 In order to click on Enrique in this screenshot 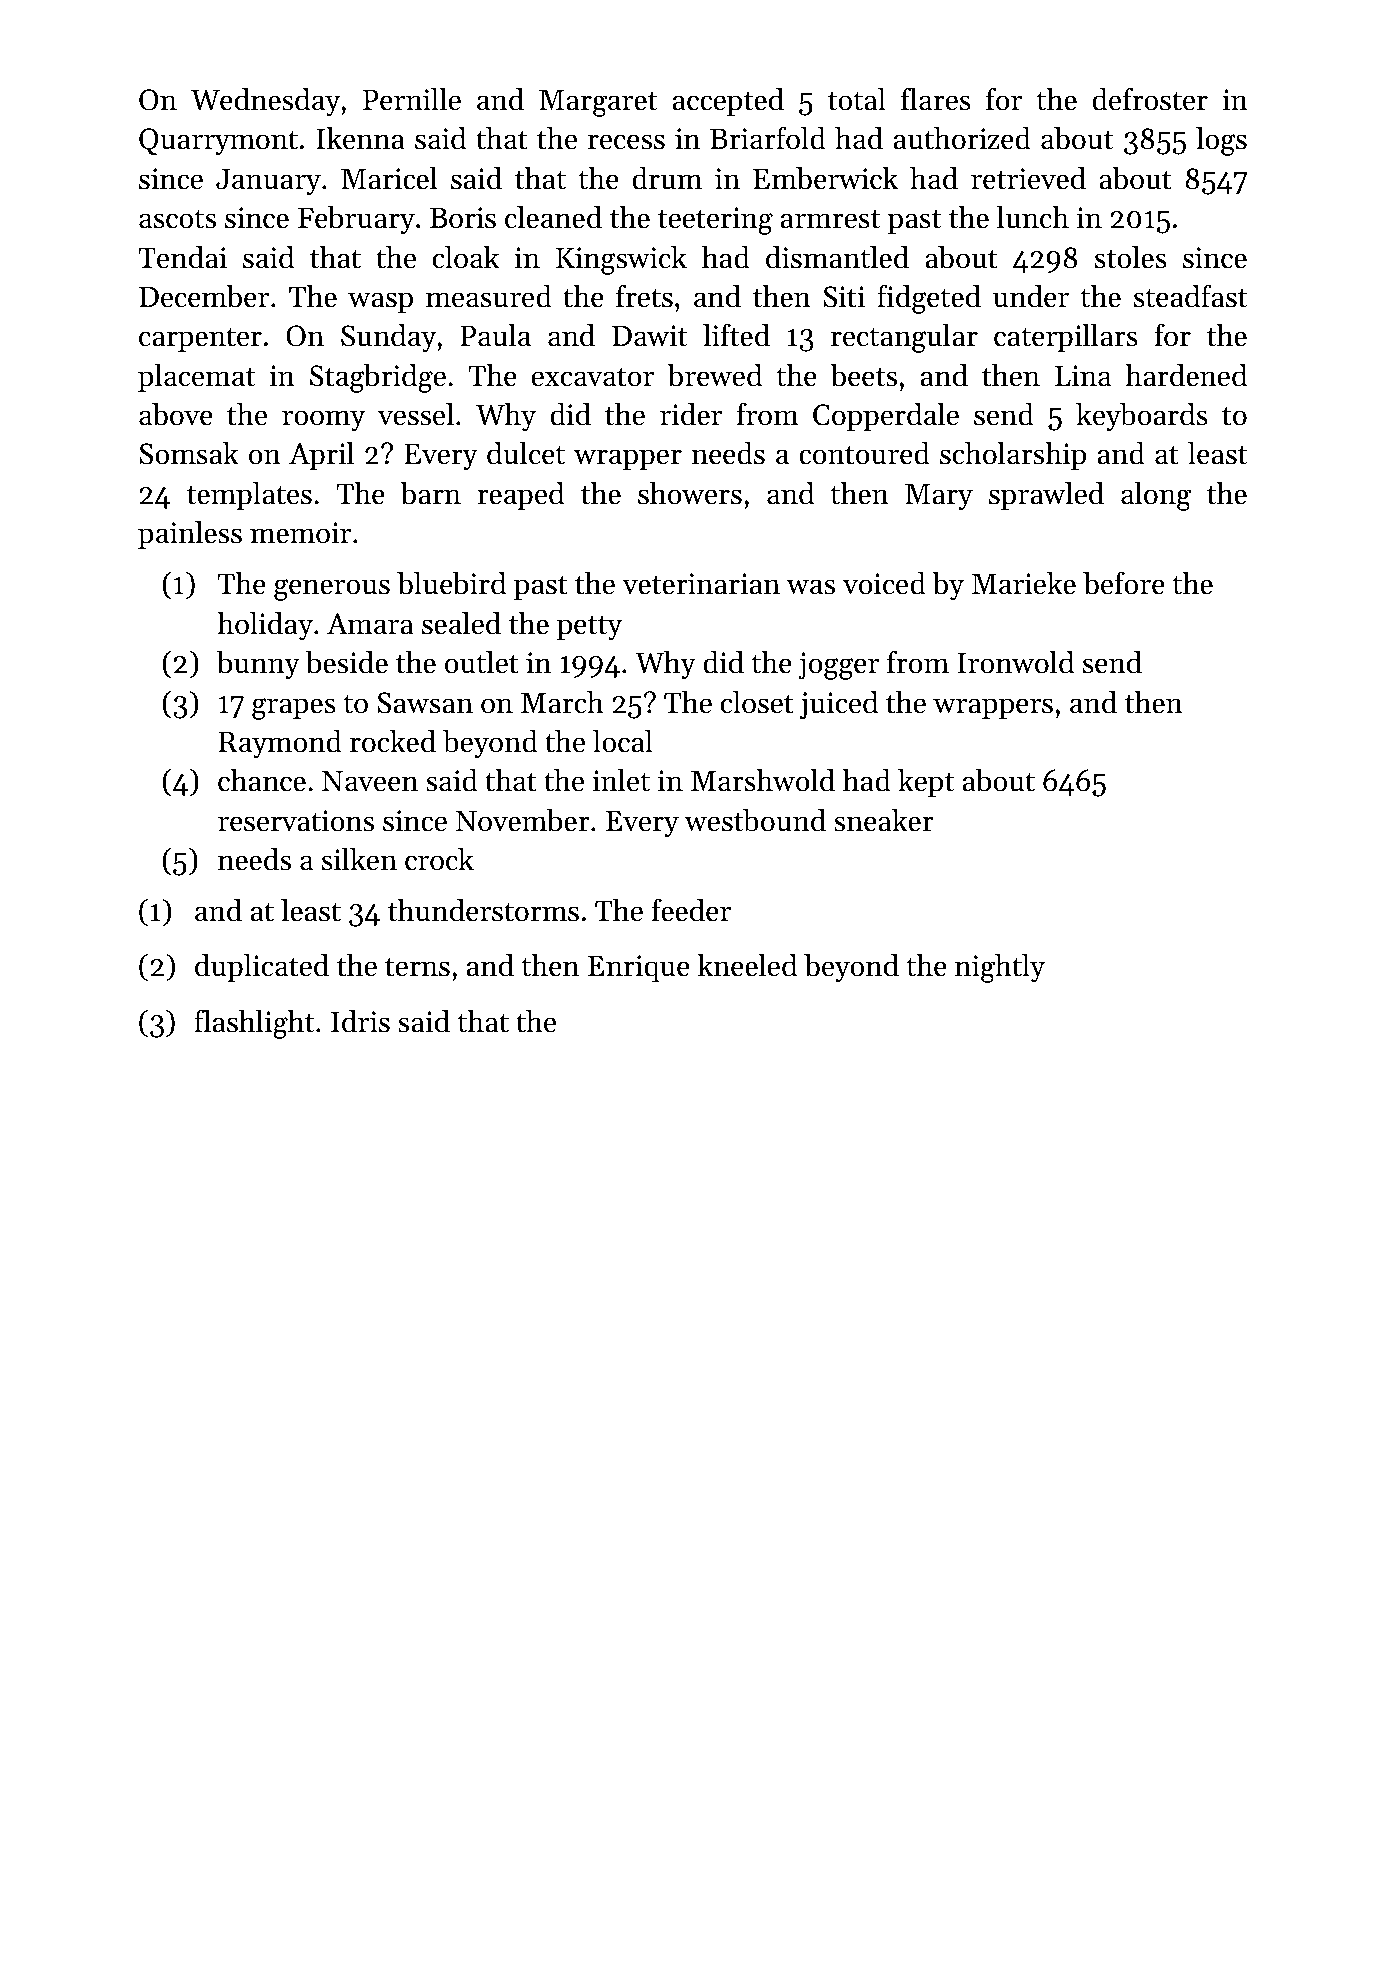, I will do `click(639, 969)`.
